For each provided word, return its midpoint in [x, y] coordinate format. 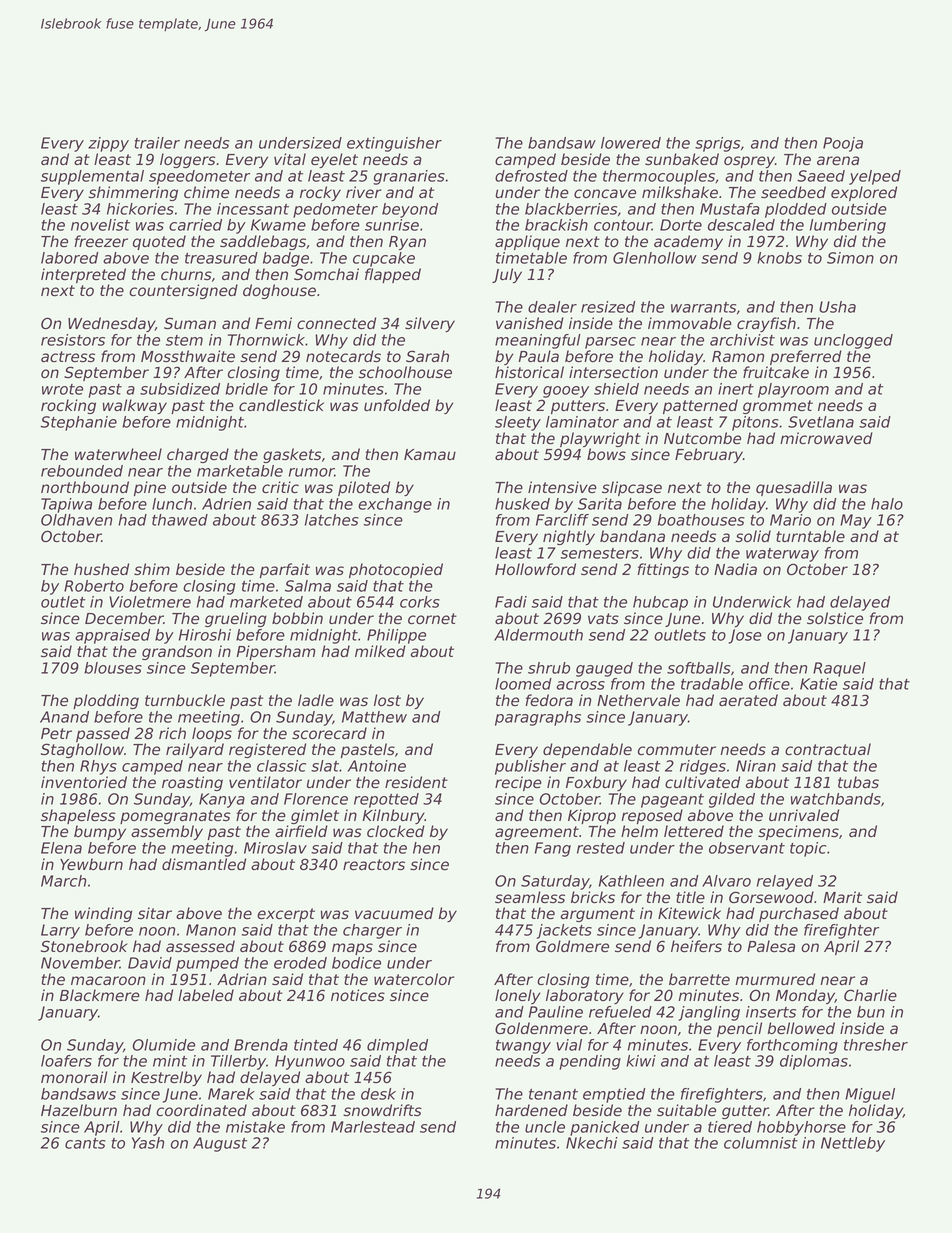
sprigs [717, 144]
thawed [180, 520]
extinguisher [394, 144]
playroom [793, 390]
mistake [255, 1127]
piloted [364, 488]
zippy [108, 144]
